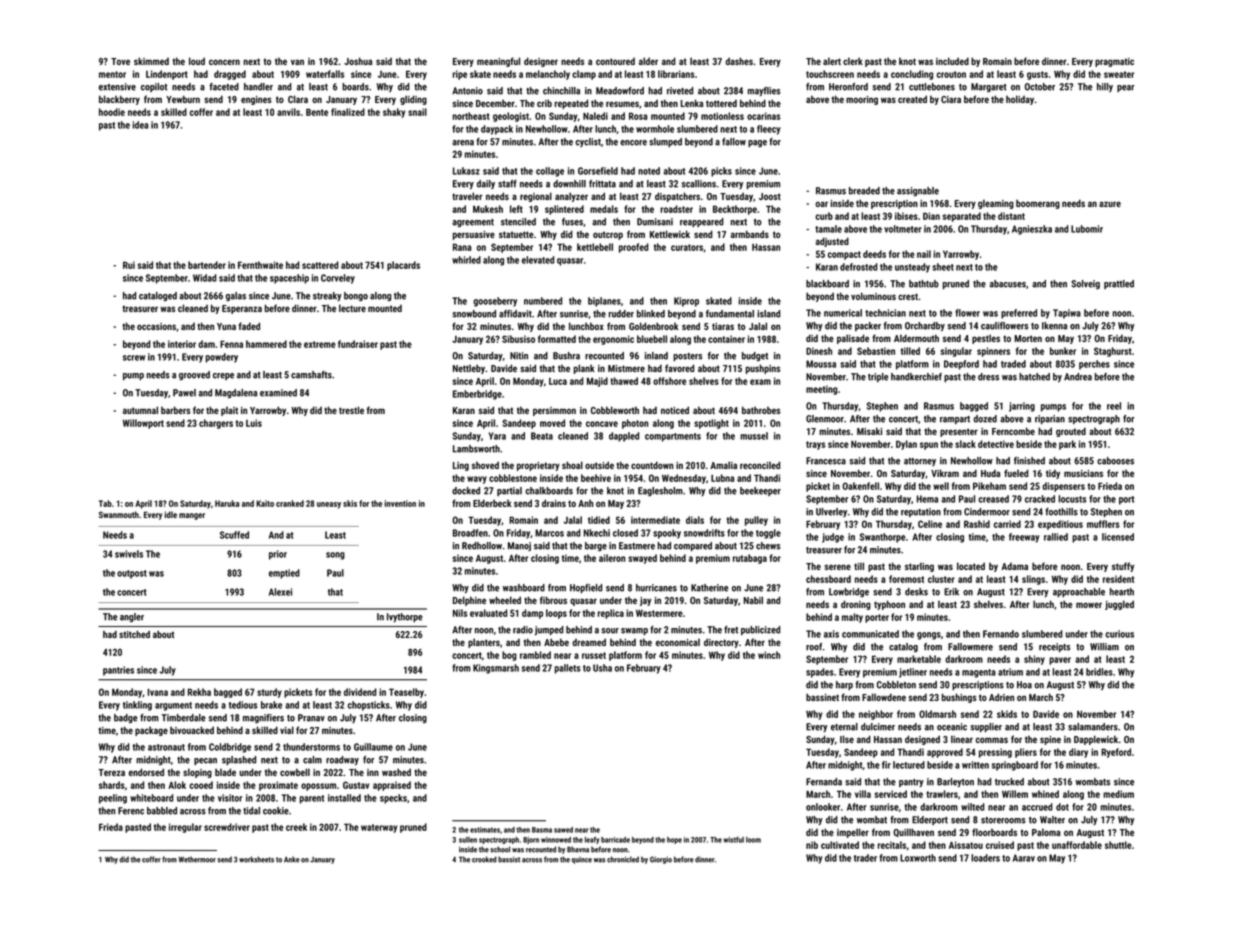  What do you see at coordinates (141, 125) in the image?
I see `idea` at bounding box center [141, 125].
